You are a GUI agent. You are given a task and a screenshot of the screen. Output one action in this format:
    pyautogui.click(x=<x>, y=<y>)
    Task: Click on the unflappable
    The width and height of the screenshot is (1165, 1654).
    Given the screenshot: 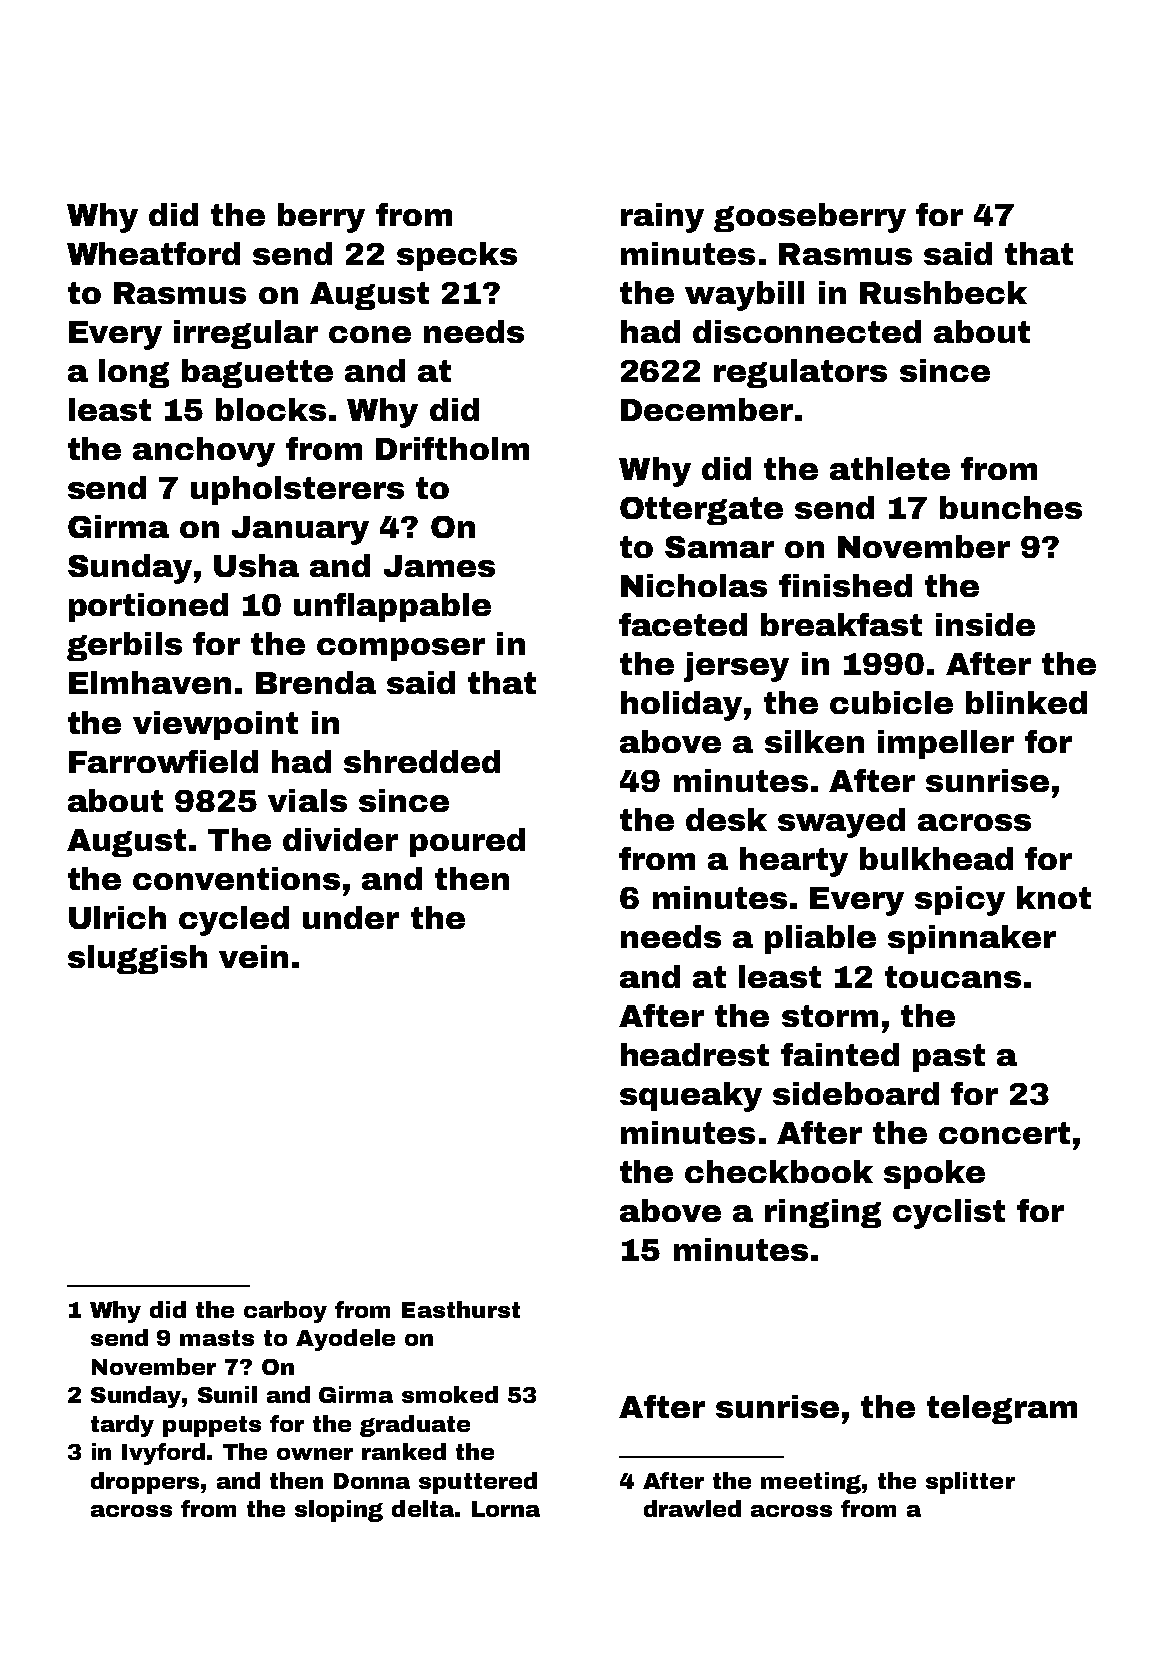 What is the action you would take?
    pyautogui.click(x=392, y=607)
